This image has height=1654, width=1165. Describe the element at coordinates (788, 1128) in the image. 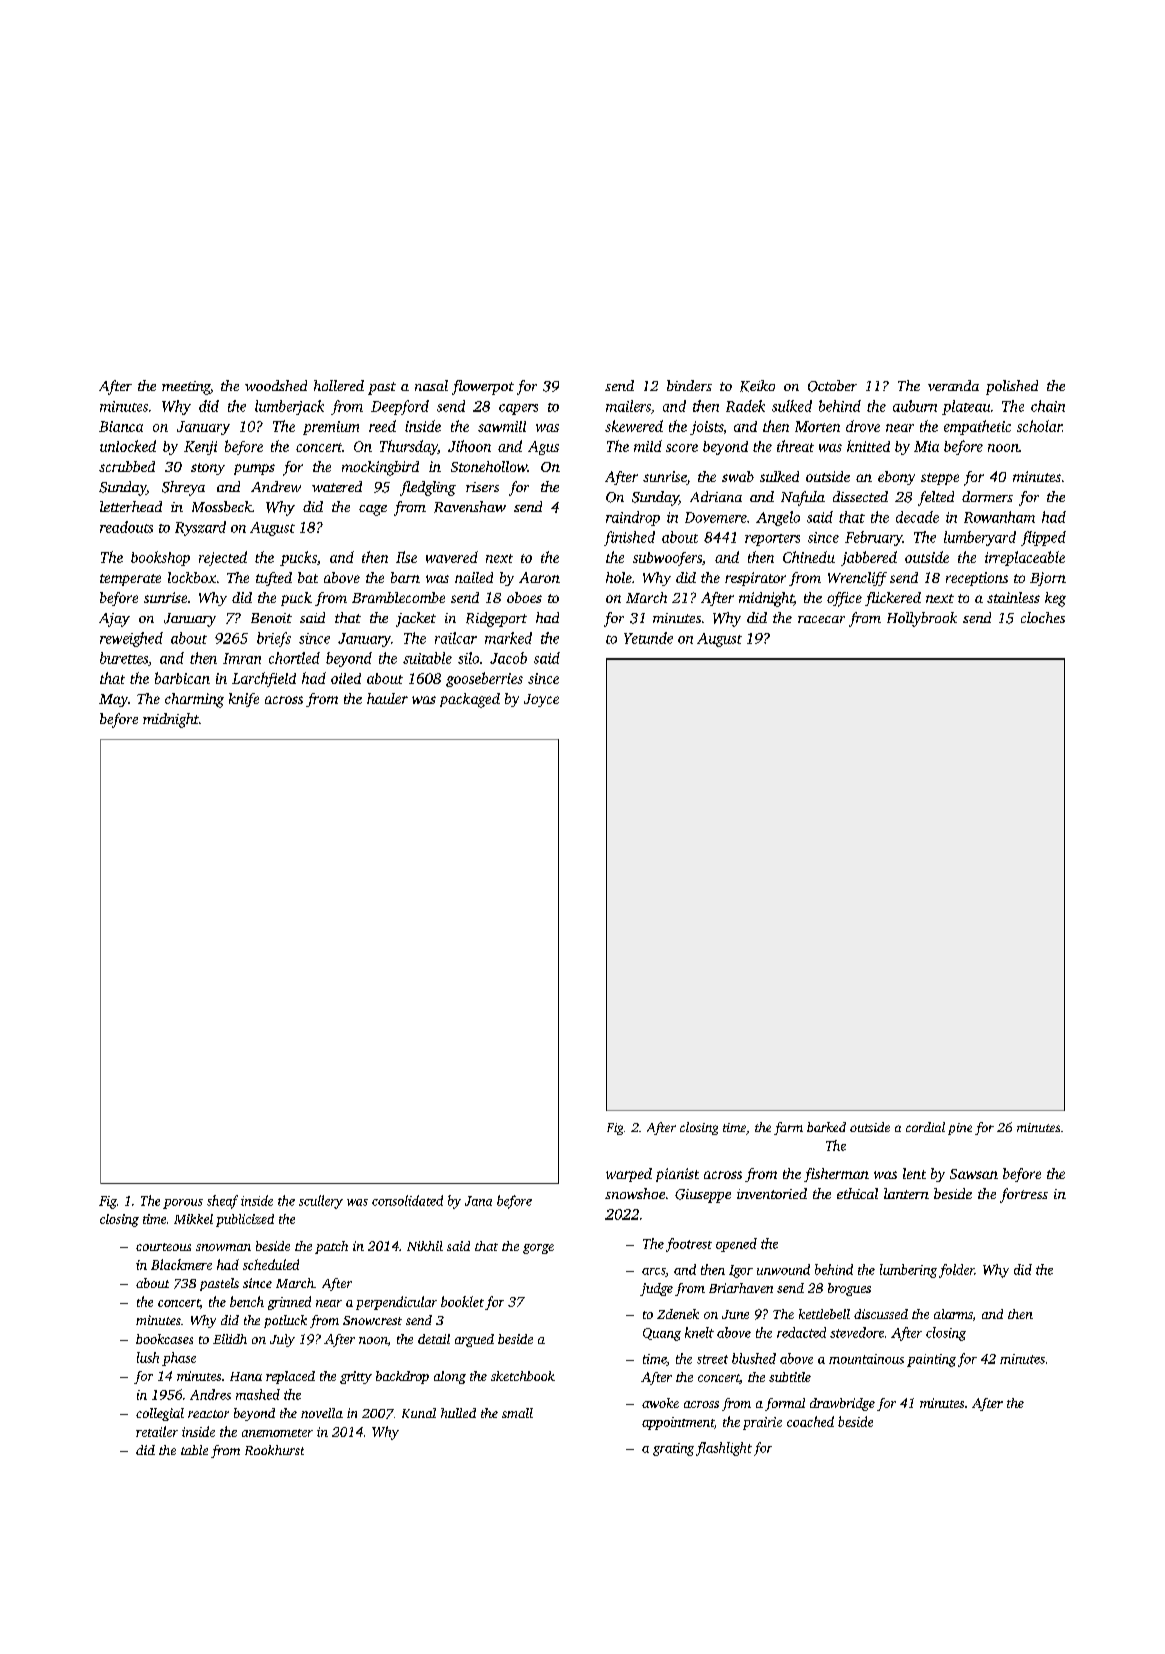

I see `farm` at that location.
